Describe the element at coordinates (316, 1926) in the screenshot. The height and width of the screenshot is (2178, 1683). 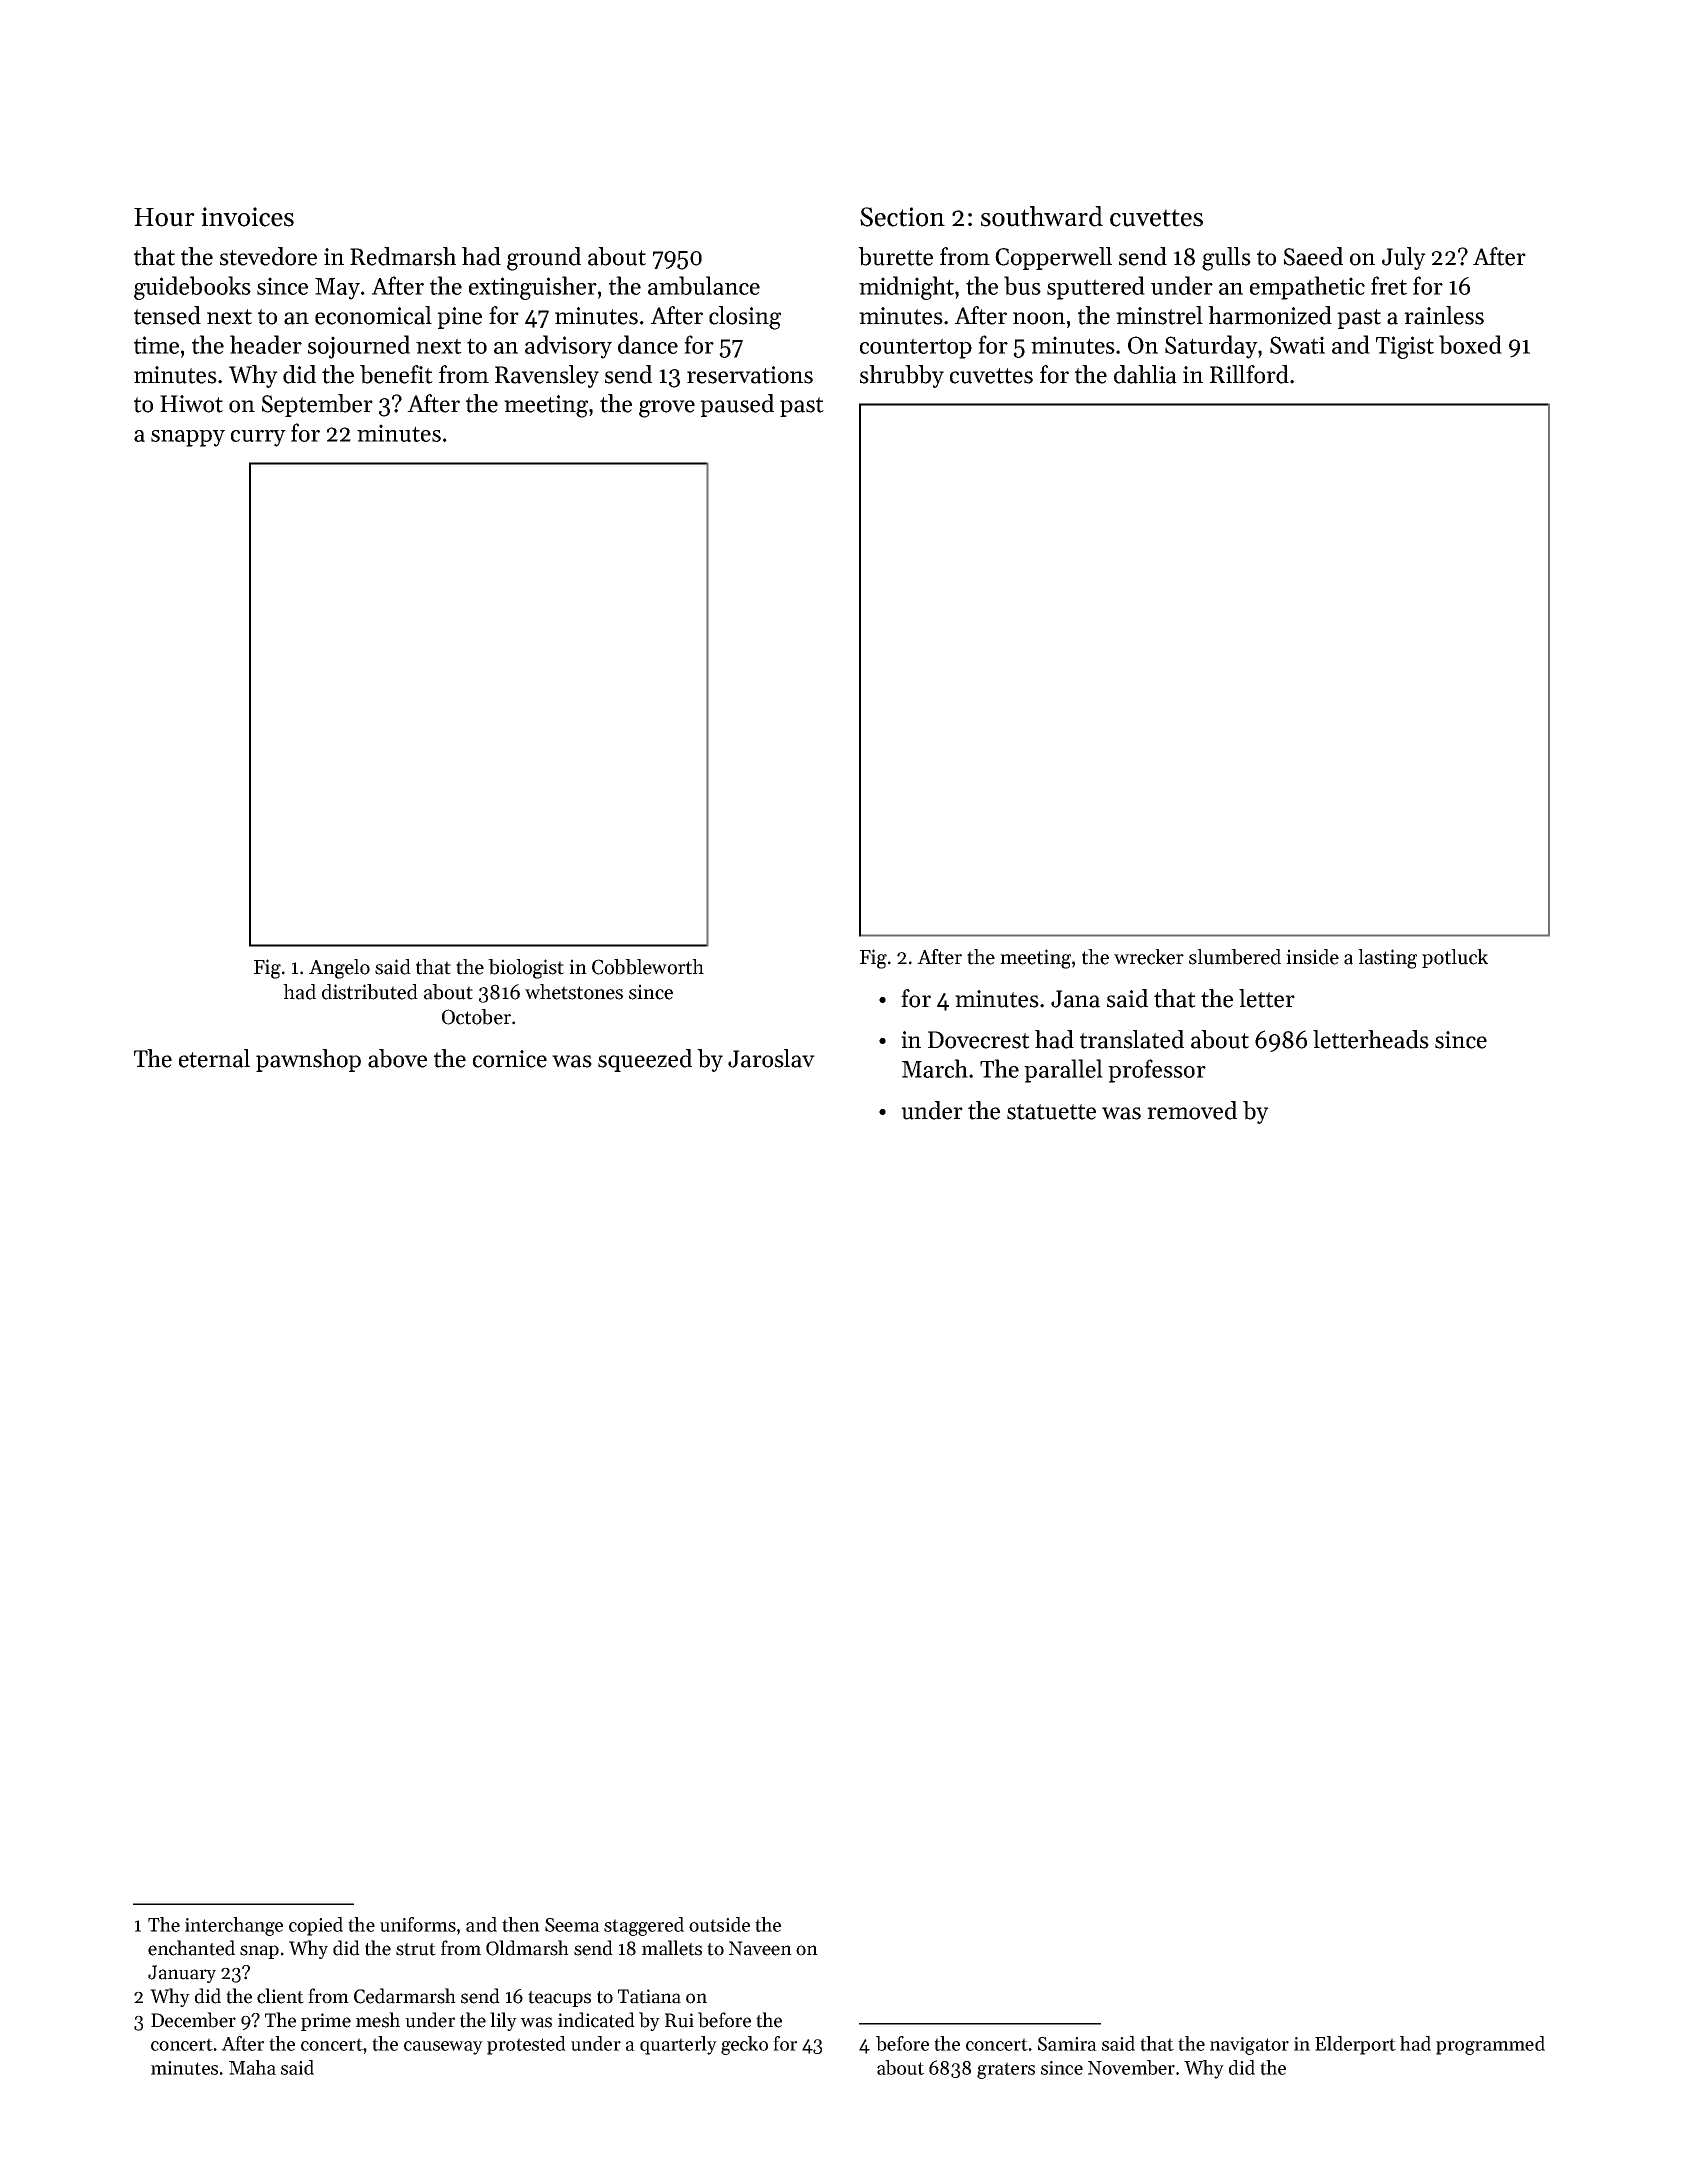
I see `copied` at that location.
